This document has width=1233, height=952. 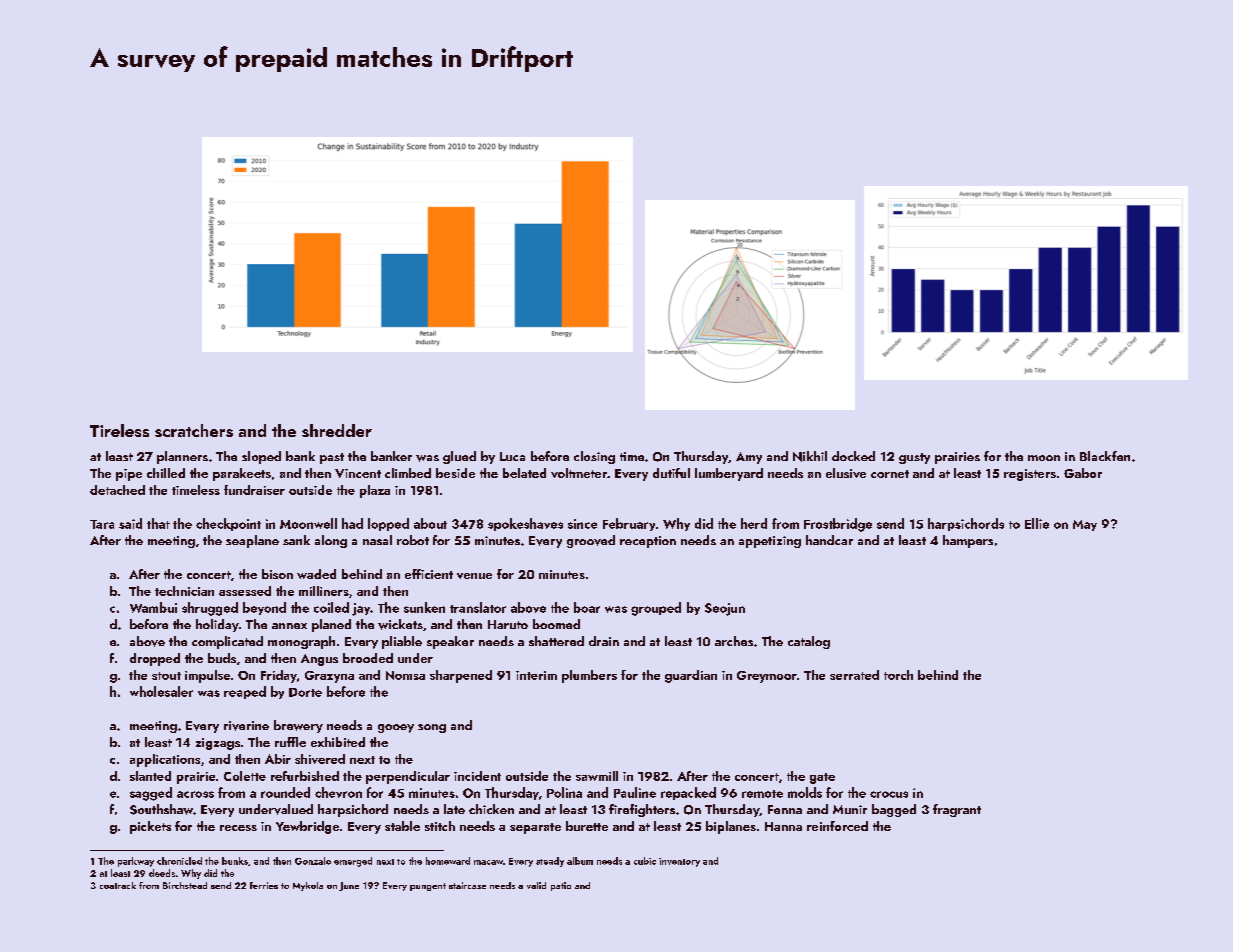 What do you see at coordinates (337, 430) in the document?
I see `shredder` at bounding box center [337, 430].
